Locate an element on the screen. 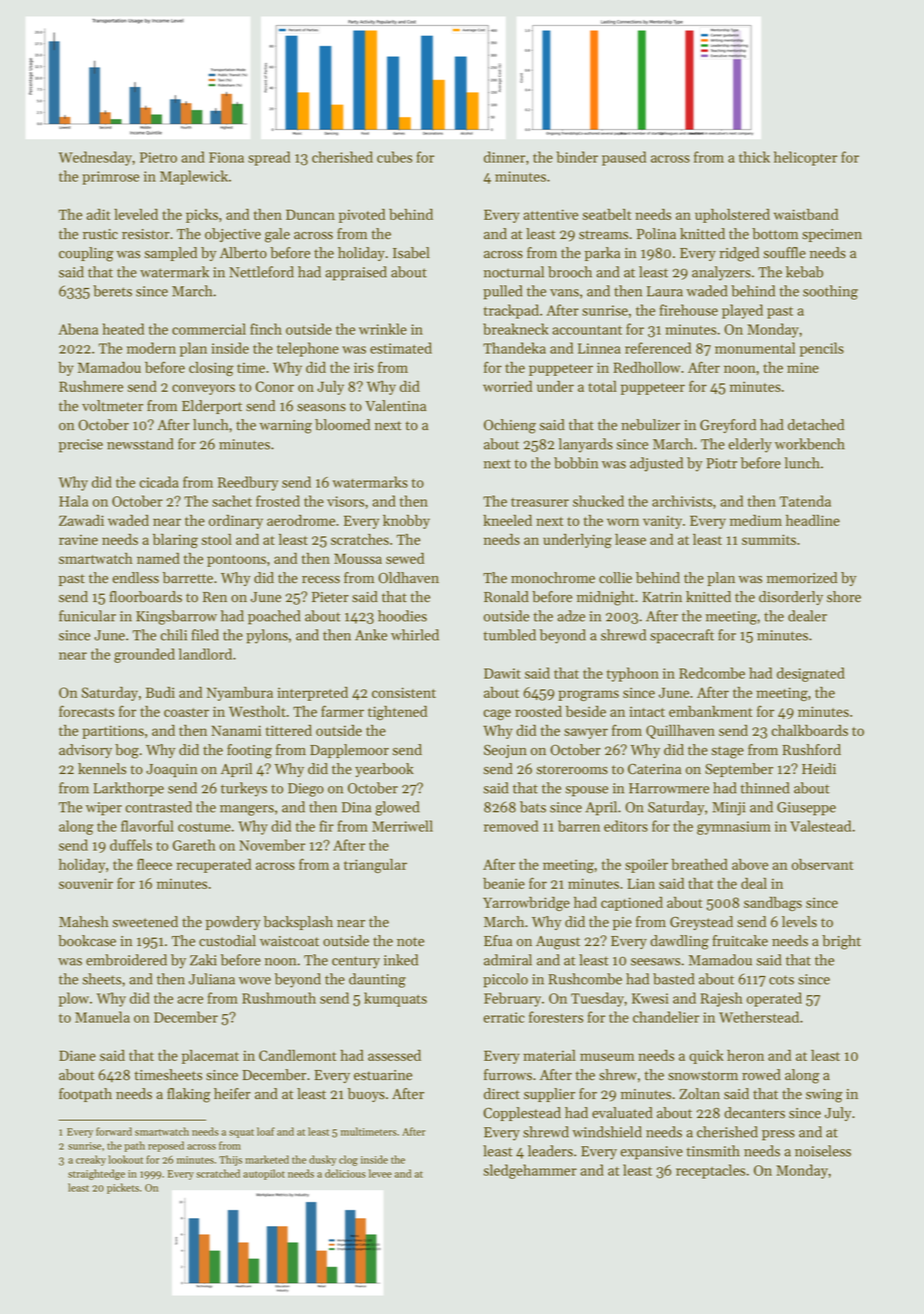  interpreted is located at coordinates (312, 694).
